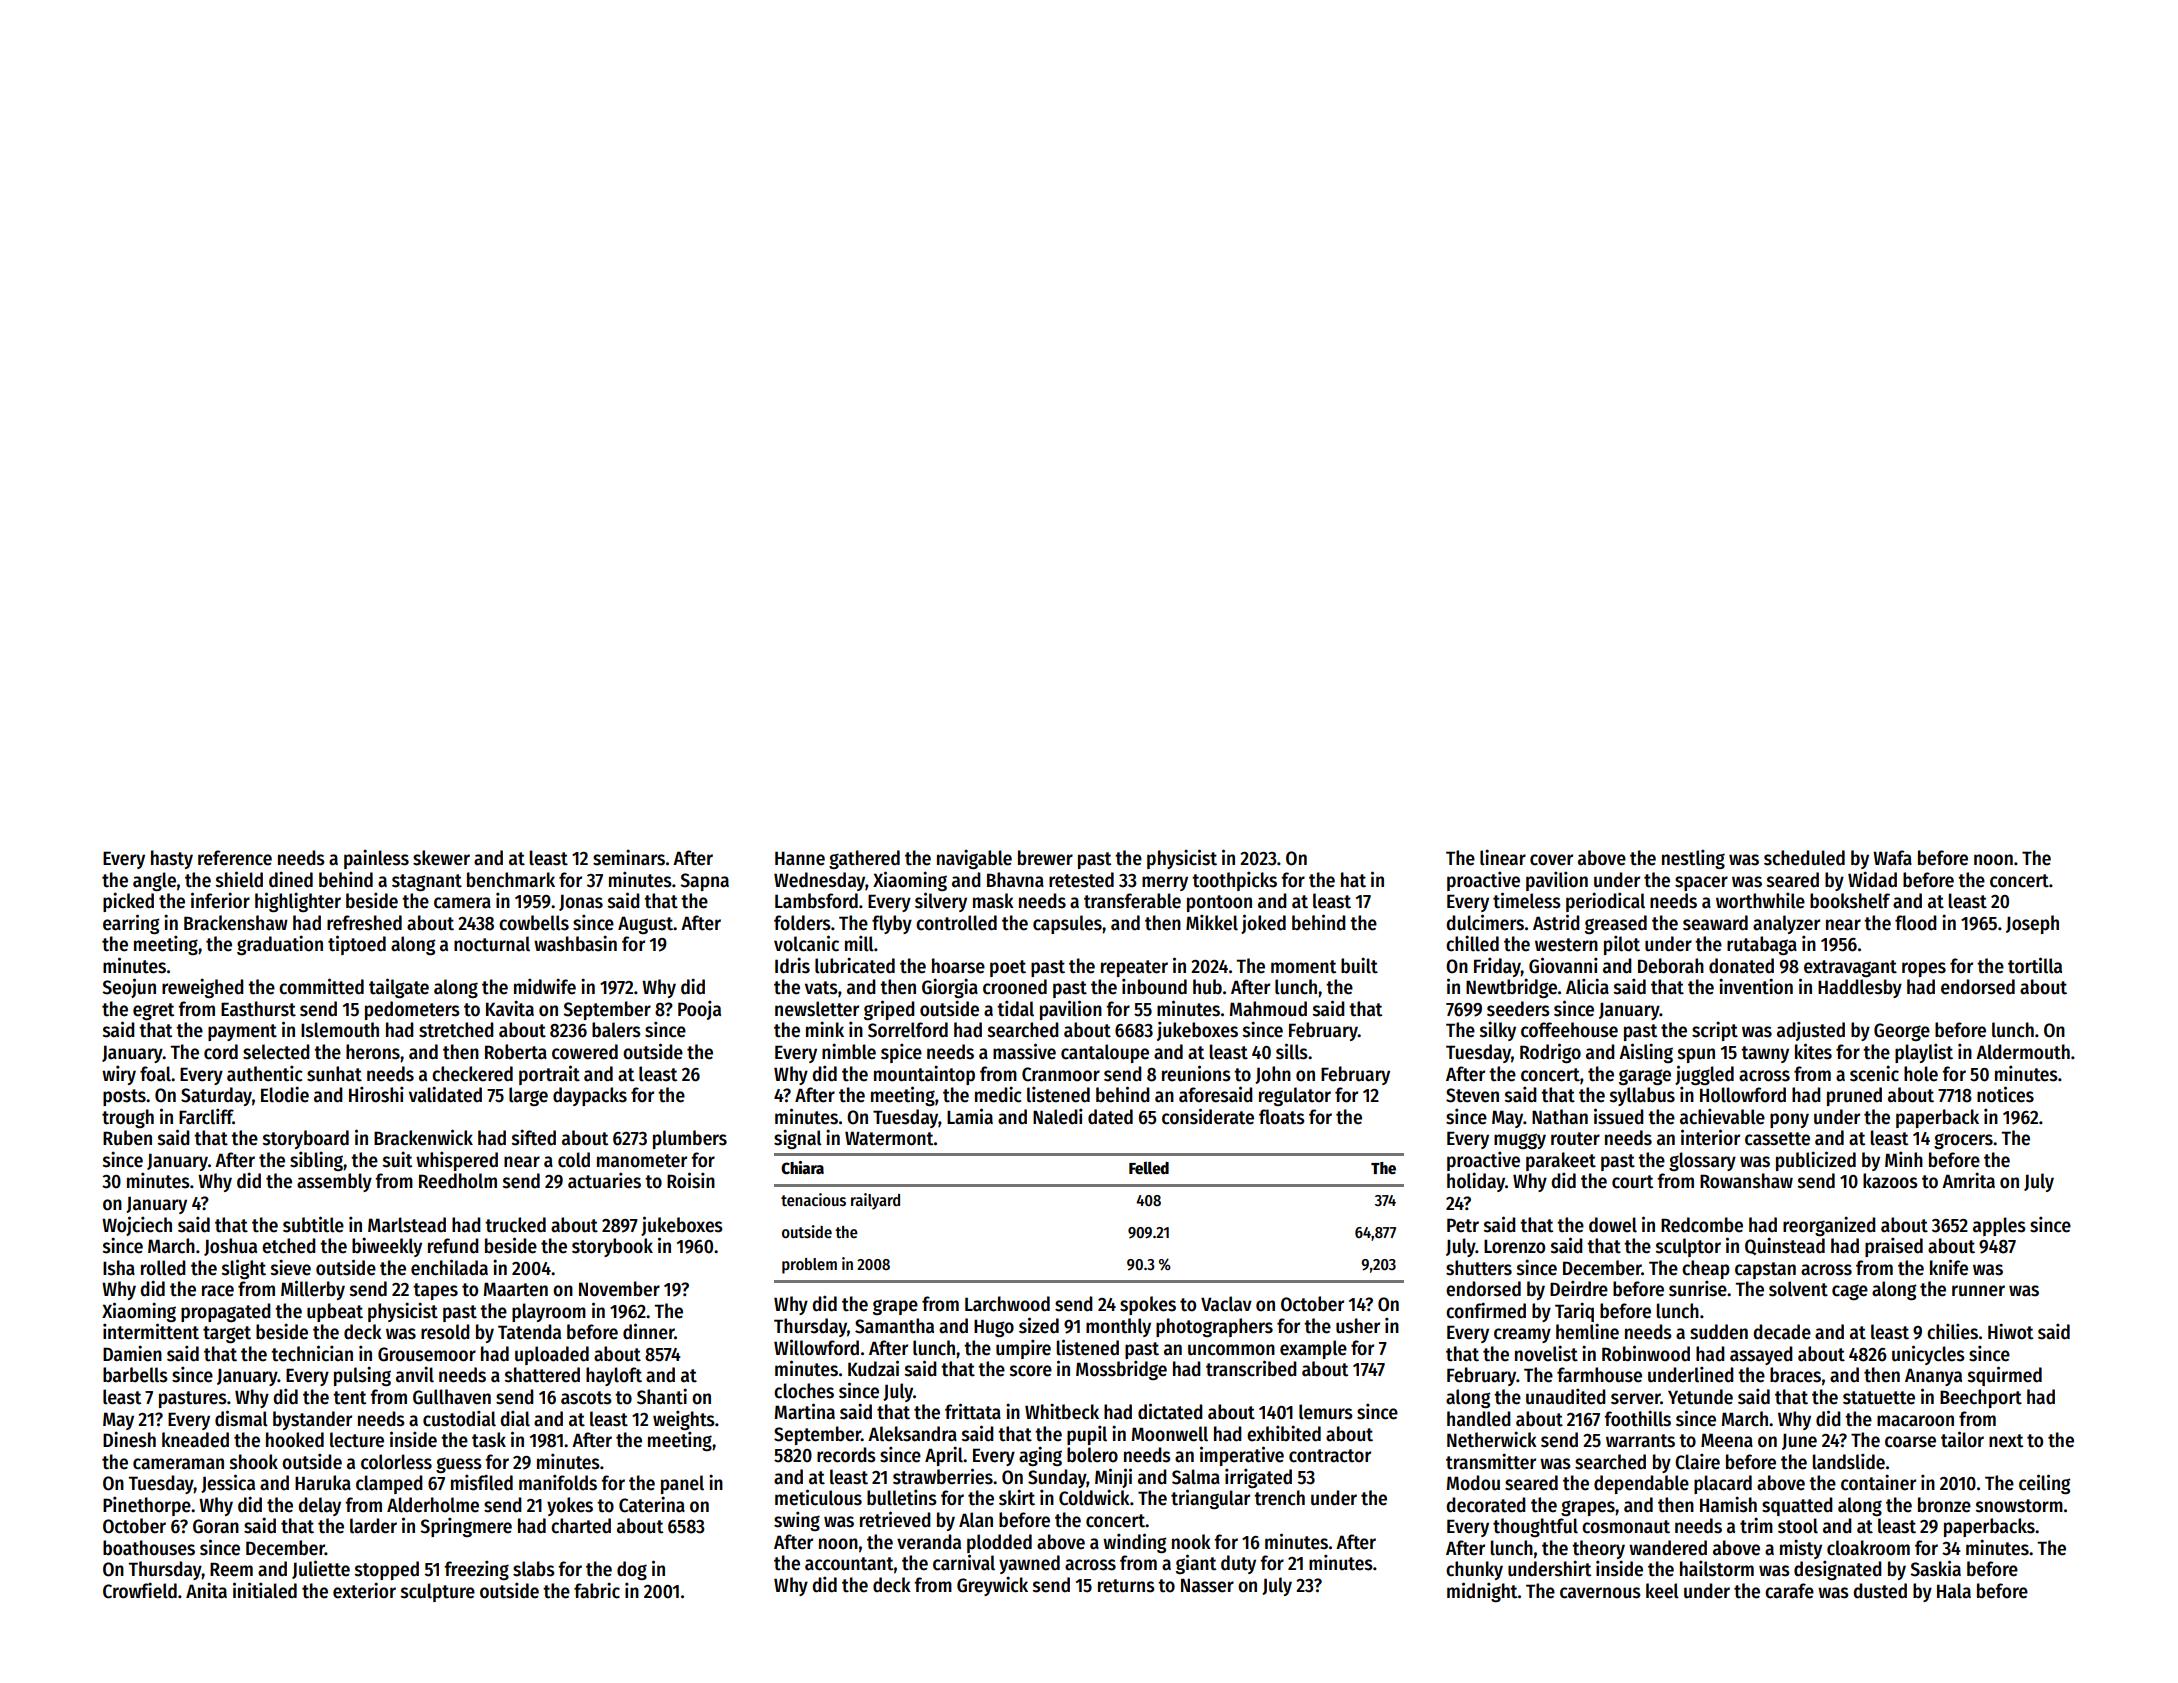 Image resolution: width=2178 pixels, height=1683 pixels. What do you see at coordinates (1359, 965) in the screenshot?
I see `built` at bounding box center [1359, 965].
